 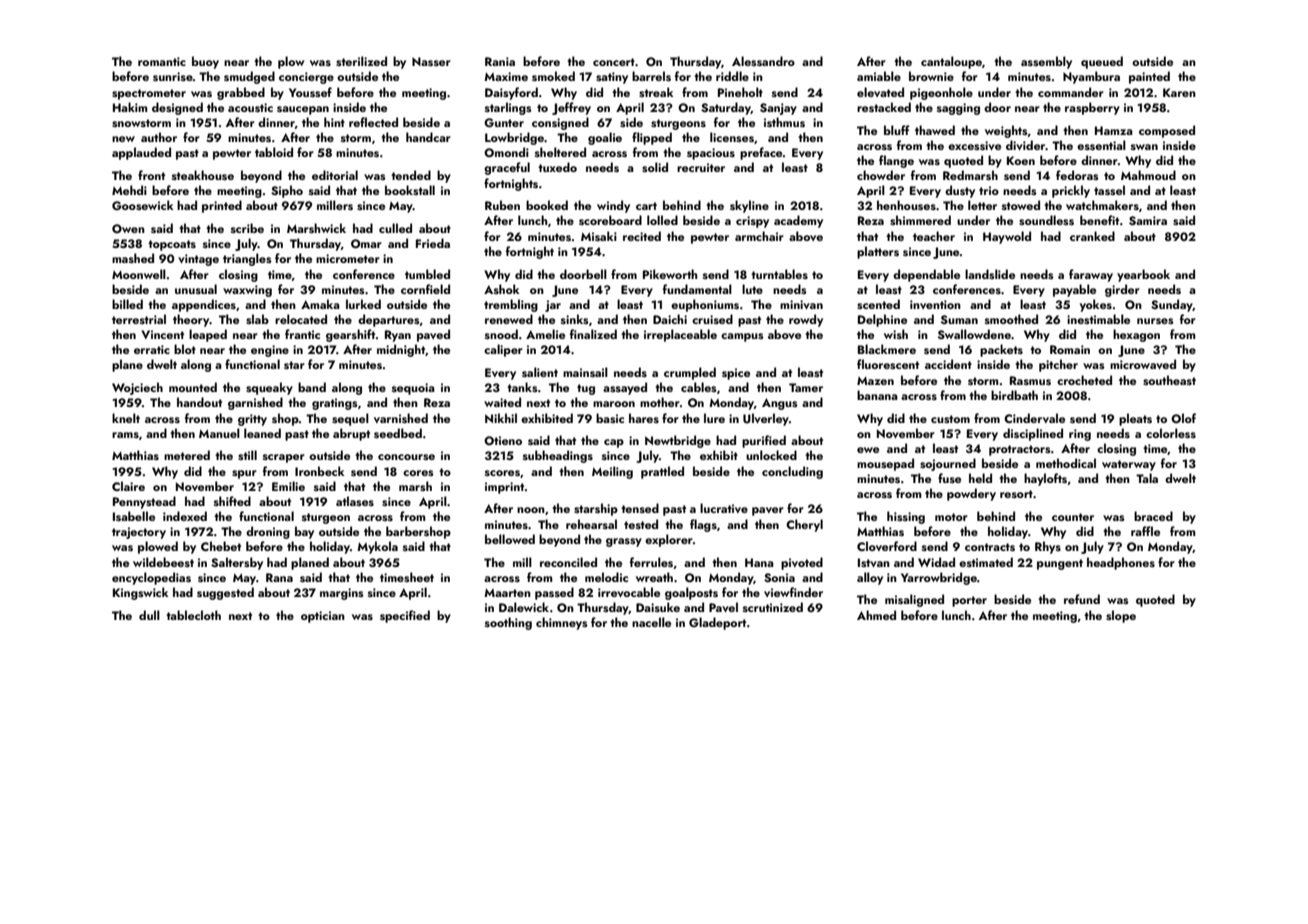 I want to click on southeast, so click(x=1169, y=380).
